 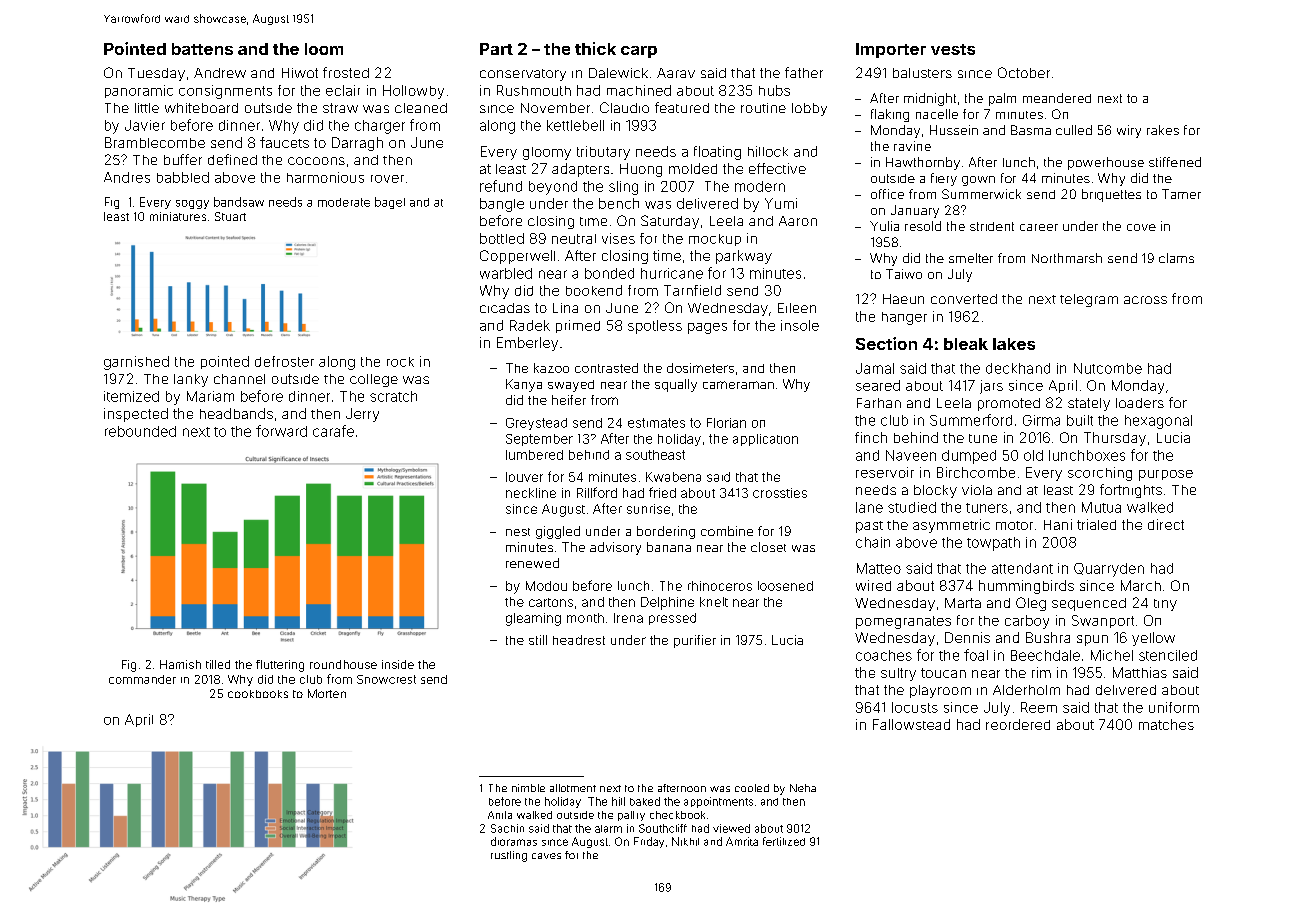 I want to click on stiffened, so click(x=1175, y=162).
